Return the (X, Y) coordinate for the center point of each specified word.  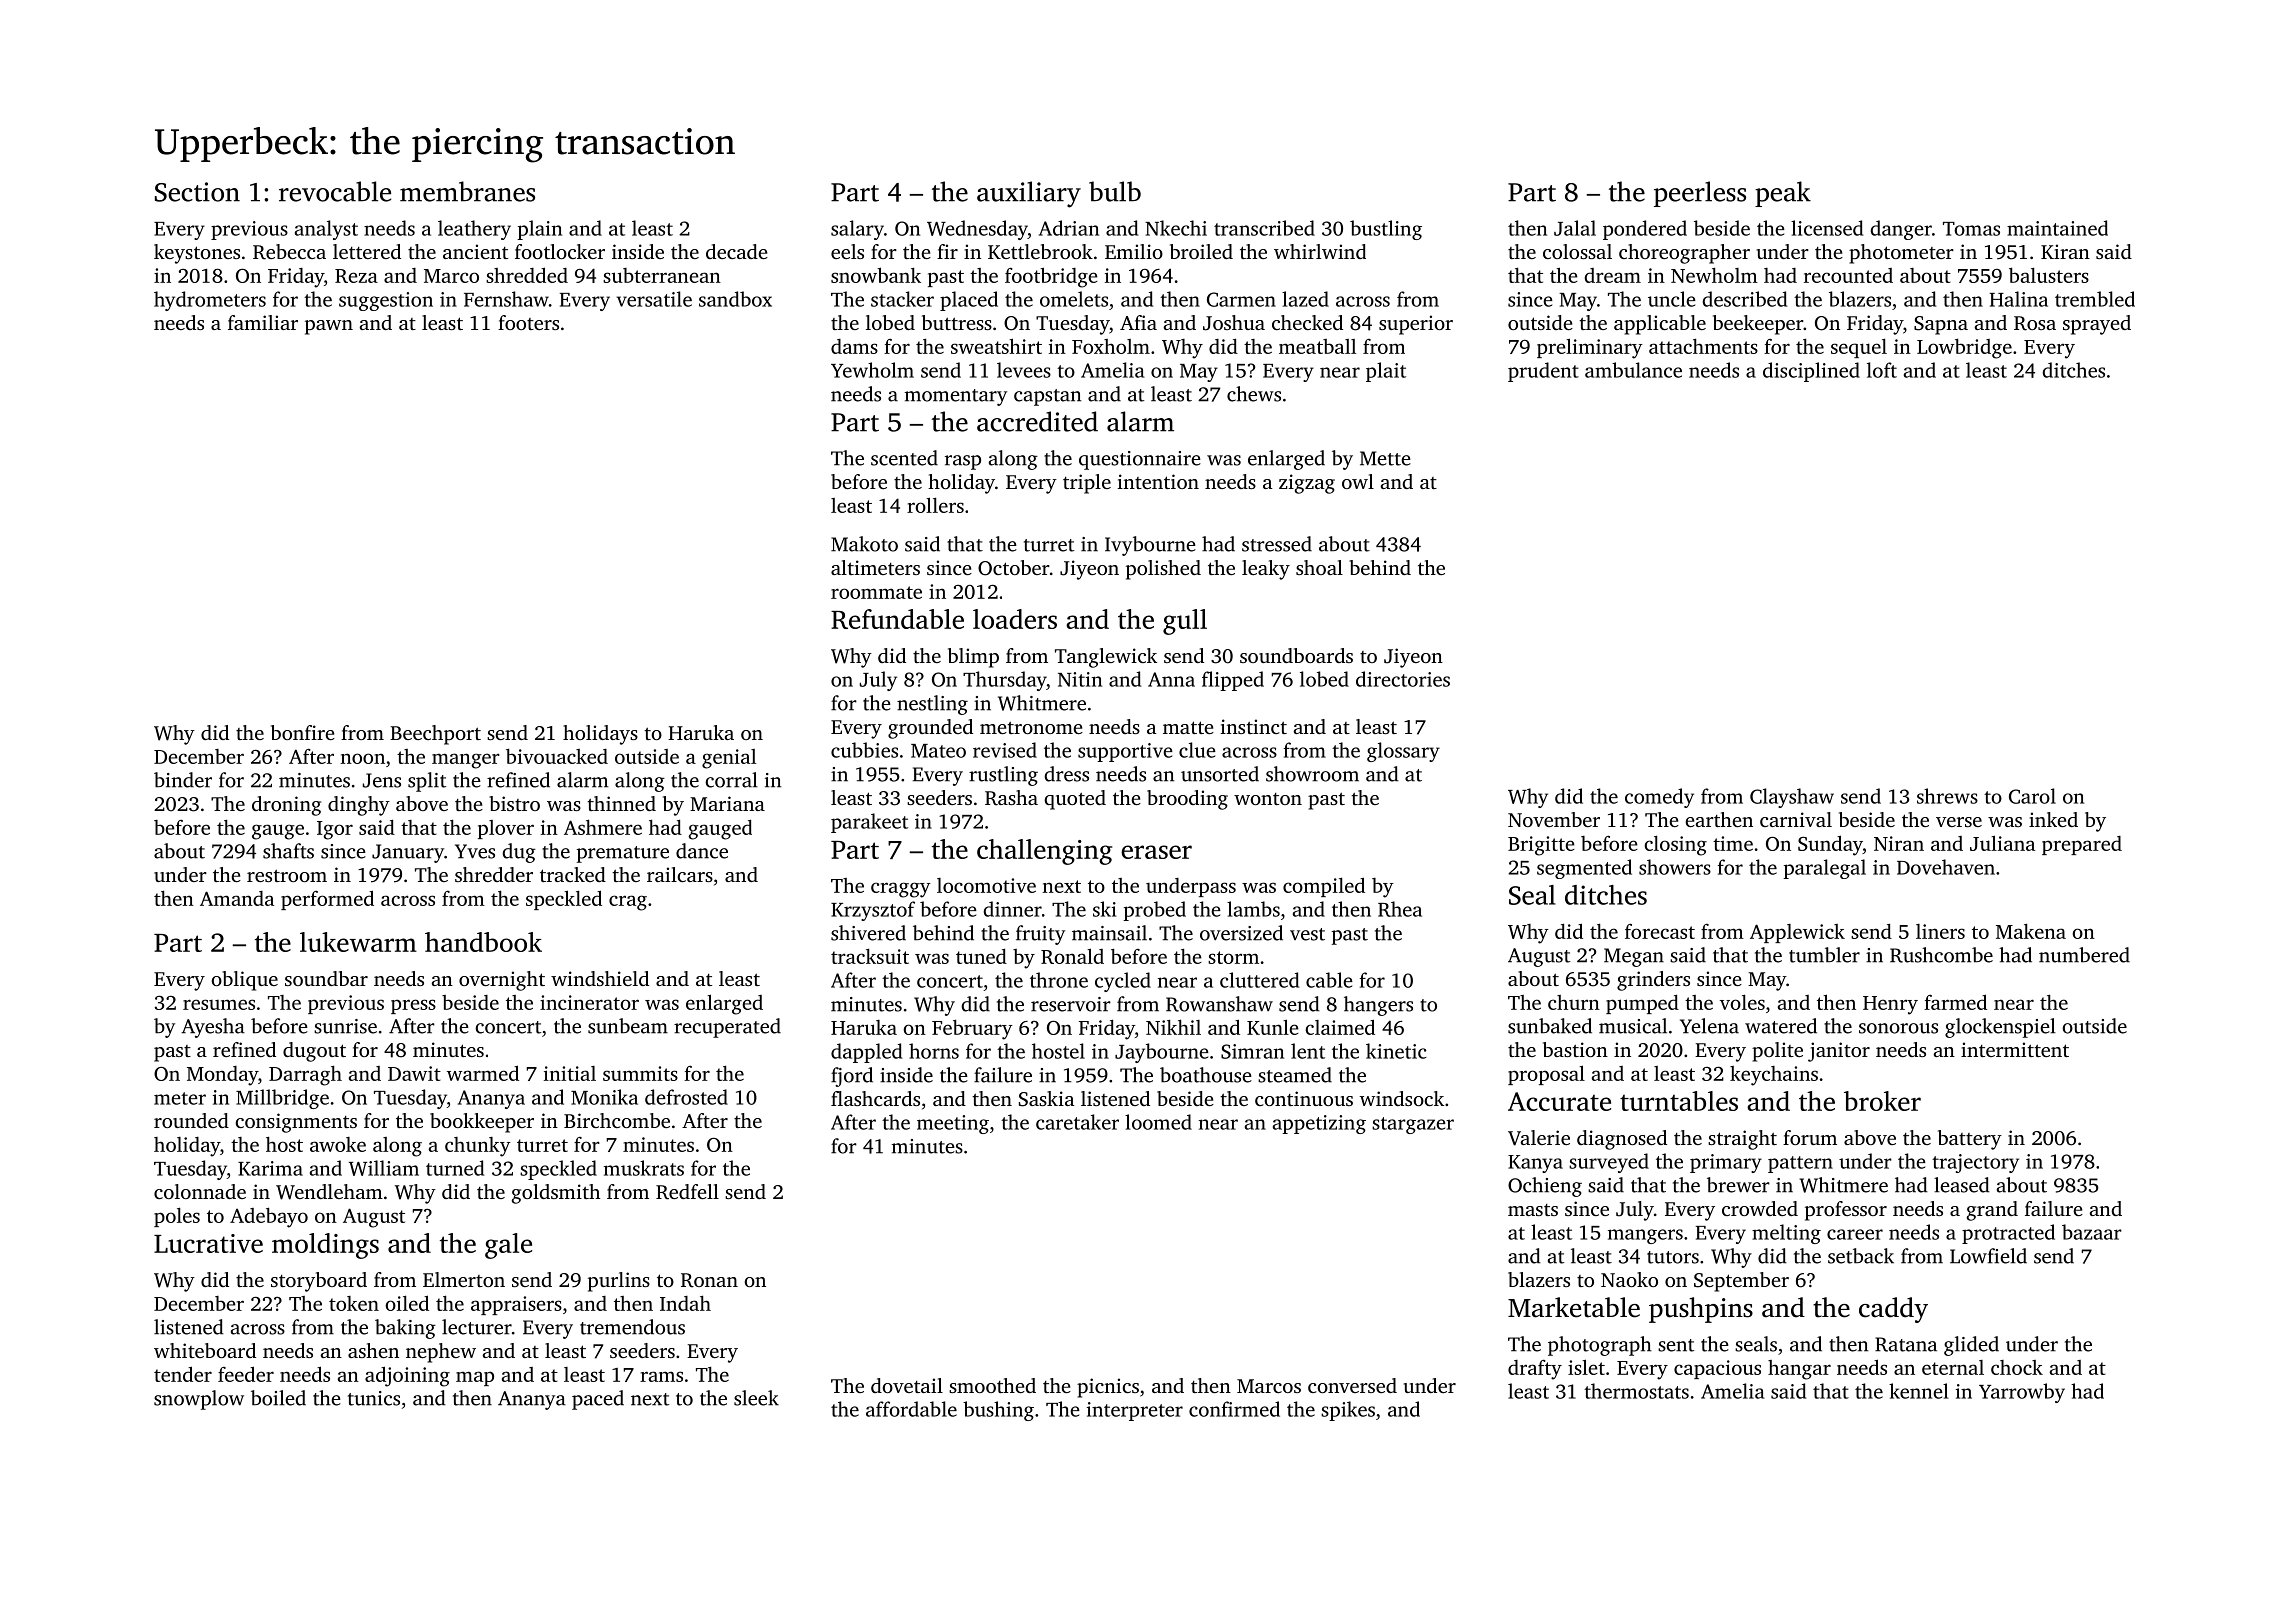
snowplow (199, 1400)
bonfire (303, 732)
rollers (935, 505)
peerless (1700, 194)
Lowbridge (1964, 348)
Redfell (687, 1192)
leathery (474, 230)
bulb (1115, 191)
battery (1970, 1140)
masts (1533, 1210)
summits (640, 1073)
